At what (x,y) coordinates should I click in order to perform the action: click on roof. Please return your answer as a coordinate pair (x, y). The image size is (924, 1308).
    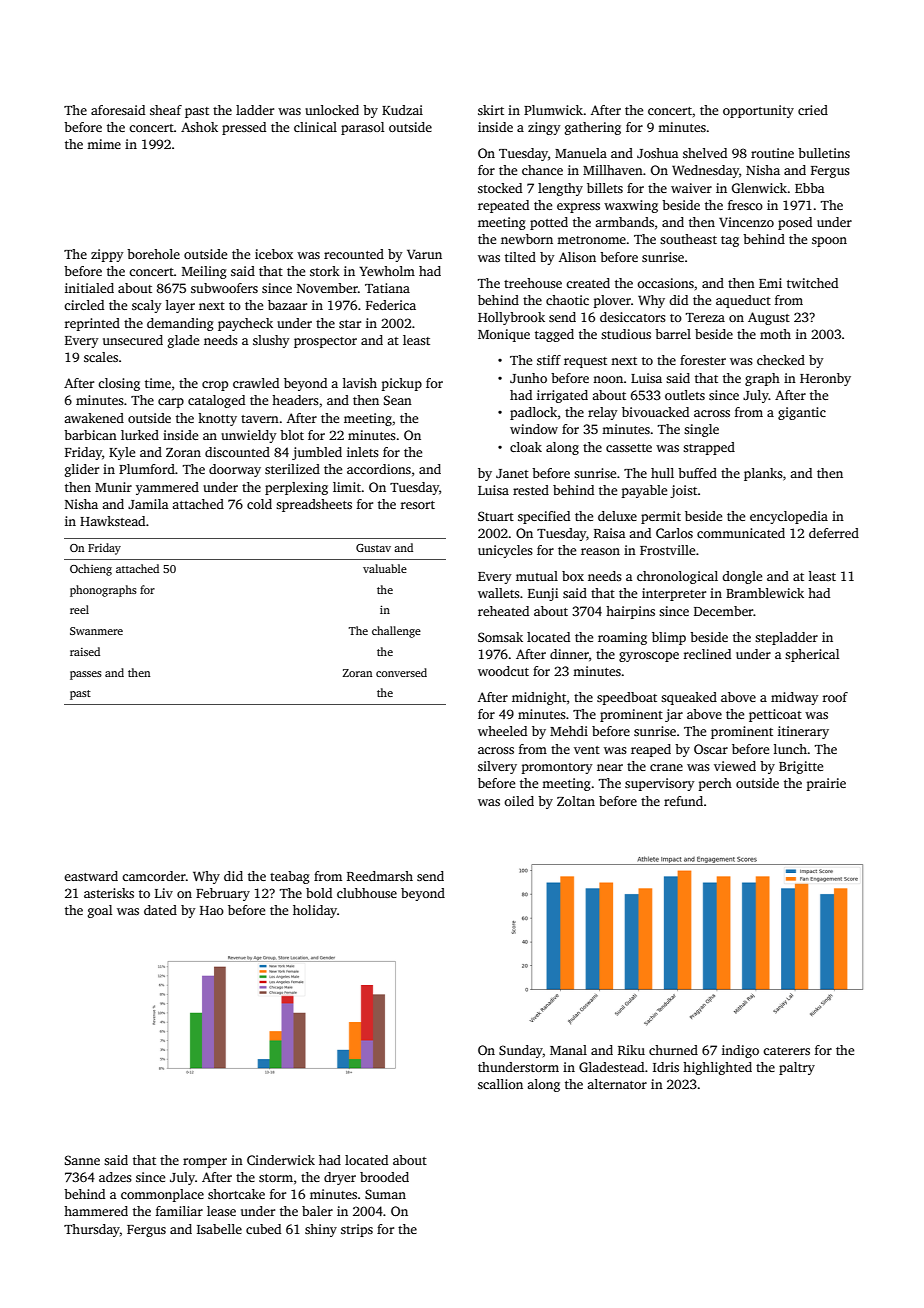
    Looking at the image, I should click on (835, 697).
